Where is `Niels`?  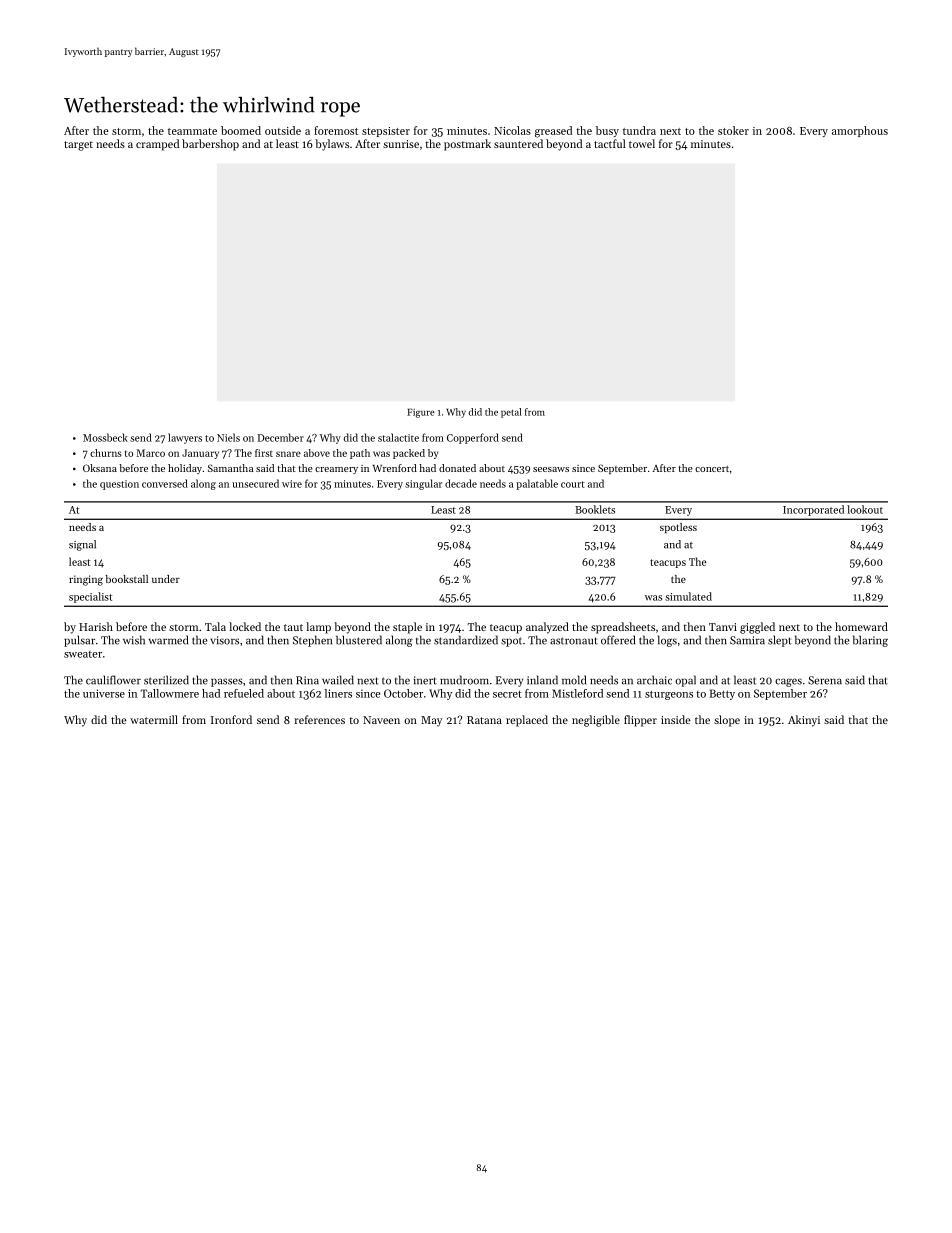
Niels is located at coordinates (228, 437).
